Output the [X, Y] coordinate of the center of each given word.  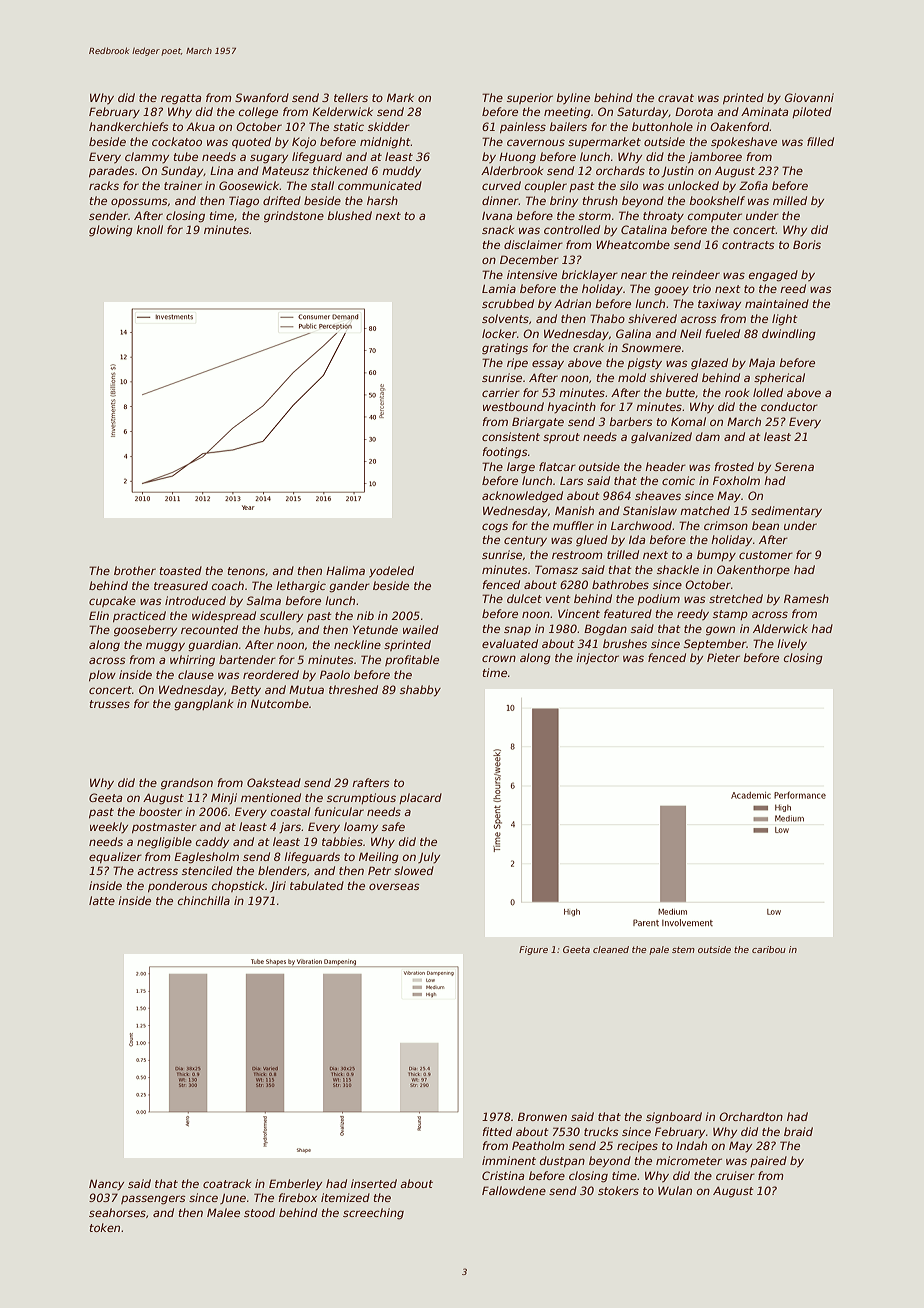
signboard [674, 1118]
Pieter [723, 657]
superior [530, 98]
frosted [734, 466]
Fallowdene [514, 1190]
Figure [533, 950]
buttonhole [662, 126]
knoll [149, 229]
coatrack [227, 1183]
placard [420, 798]
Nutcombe [280, 703]
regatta [181, 99]
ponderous [178, 886]
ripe [517, 363]
